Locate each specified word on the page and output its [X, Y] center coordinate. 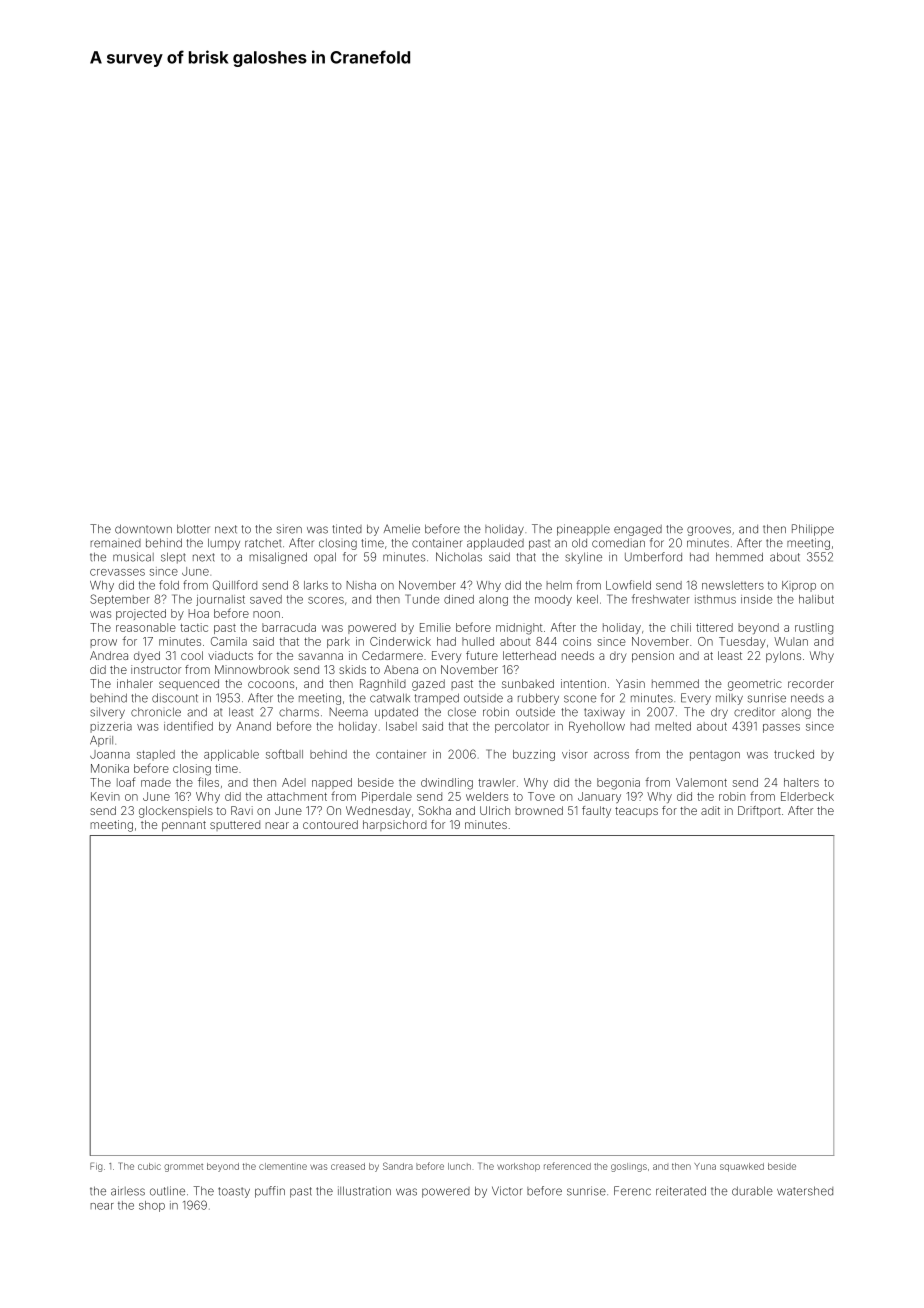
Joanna [110, 754]
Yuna [705, 1166]
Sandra [398, 1166]
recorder [811, 683]
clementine [283, 1166]
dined [459, 599]
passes [781, 728]
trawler [496, 782]
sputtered [235, 825]
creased [348, 1166]
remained [115, 543]
